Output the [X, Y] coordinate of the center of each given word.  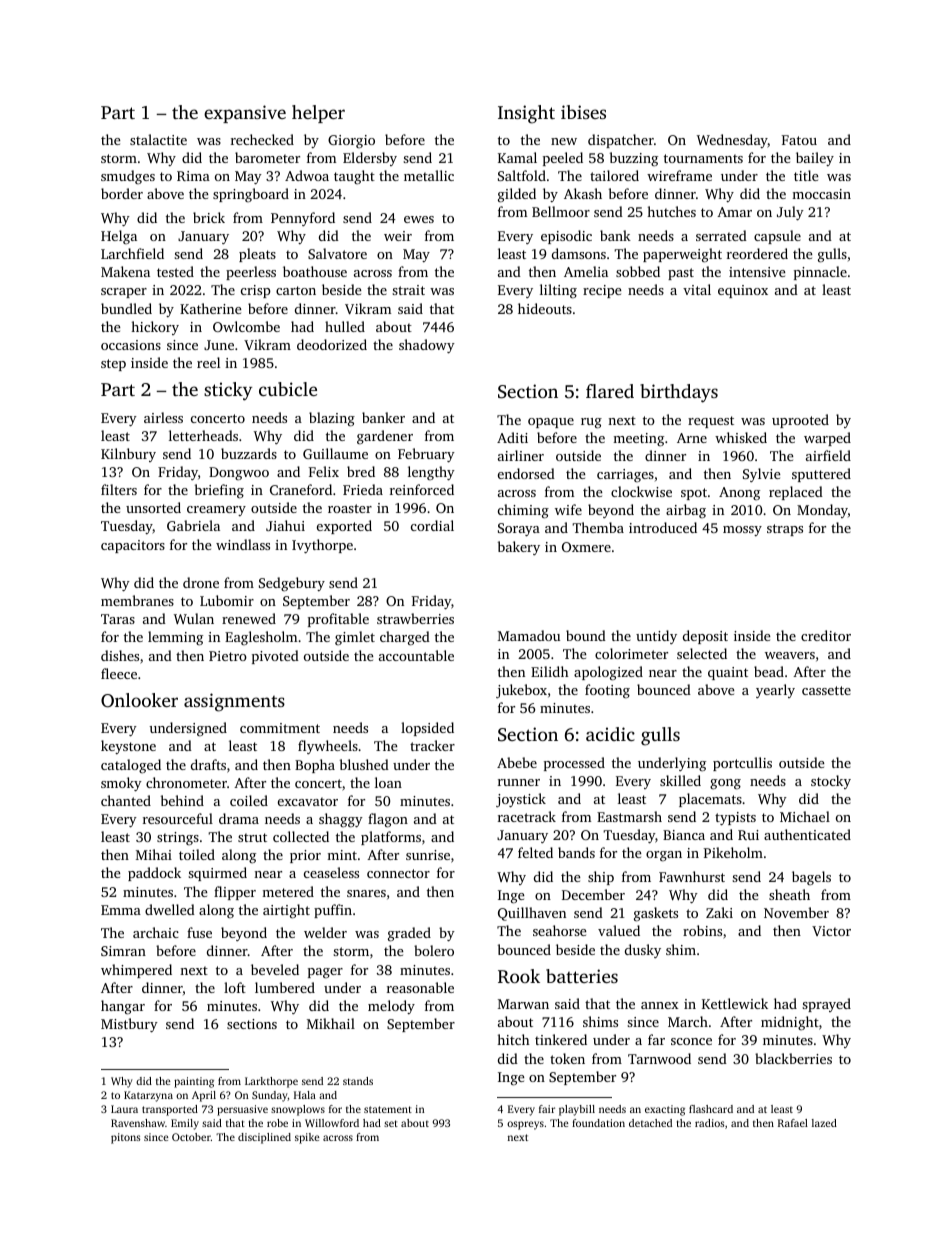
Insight [526, 114]
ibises [583, 112]
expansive [245, 114]
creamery [216, 511]
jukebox [521, 691]
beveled [275, 969]
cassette [826, 690]
